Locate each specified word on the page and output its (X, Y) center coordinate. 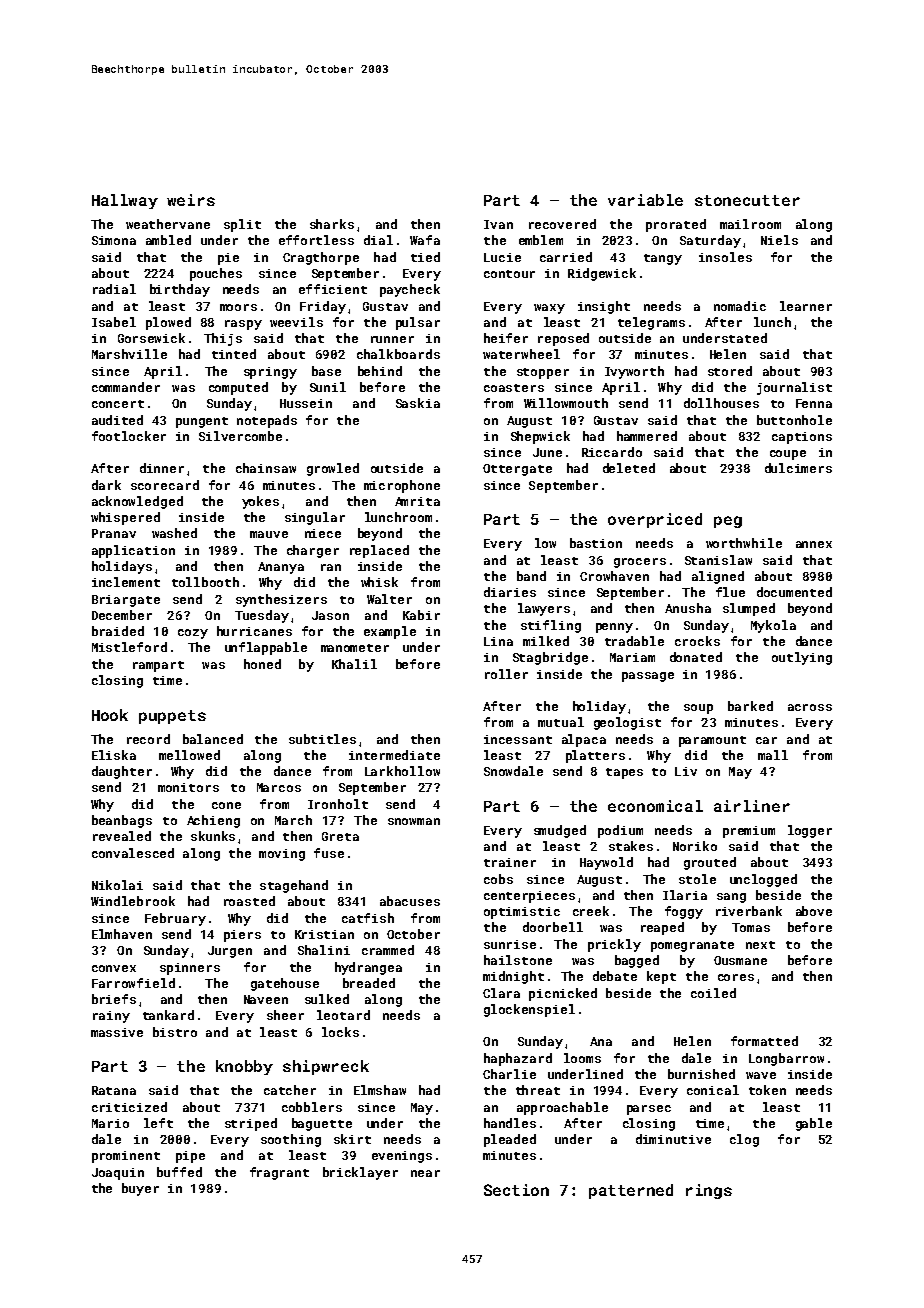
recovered (562, 224)
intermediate (394, 755)
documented (794, 592)
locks (340, 1032)
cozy (193, 634)
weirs (191, 200)
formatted (764, 1041)
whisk (379, 582)
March (293, 820)
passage (648, 677)
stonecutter (747, 200)
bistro (175, 1032)
